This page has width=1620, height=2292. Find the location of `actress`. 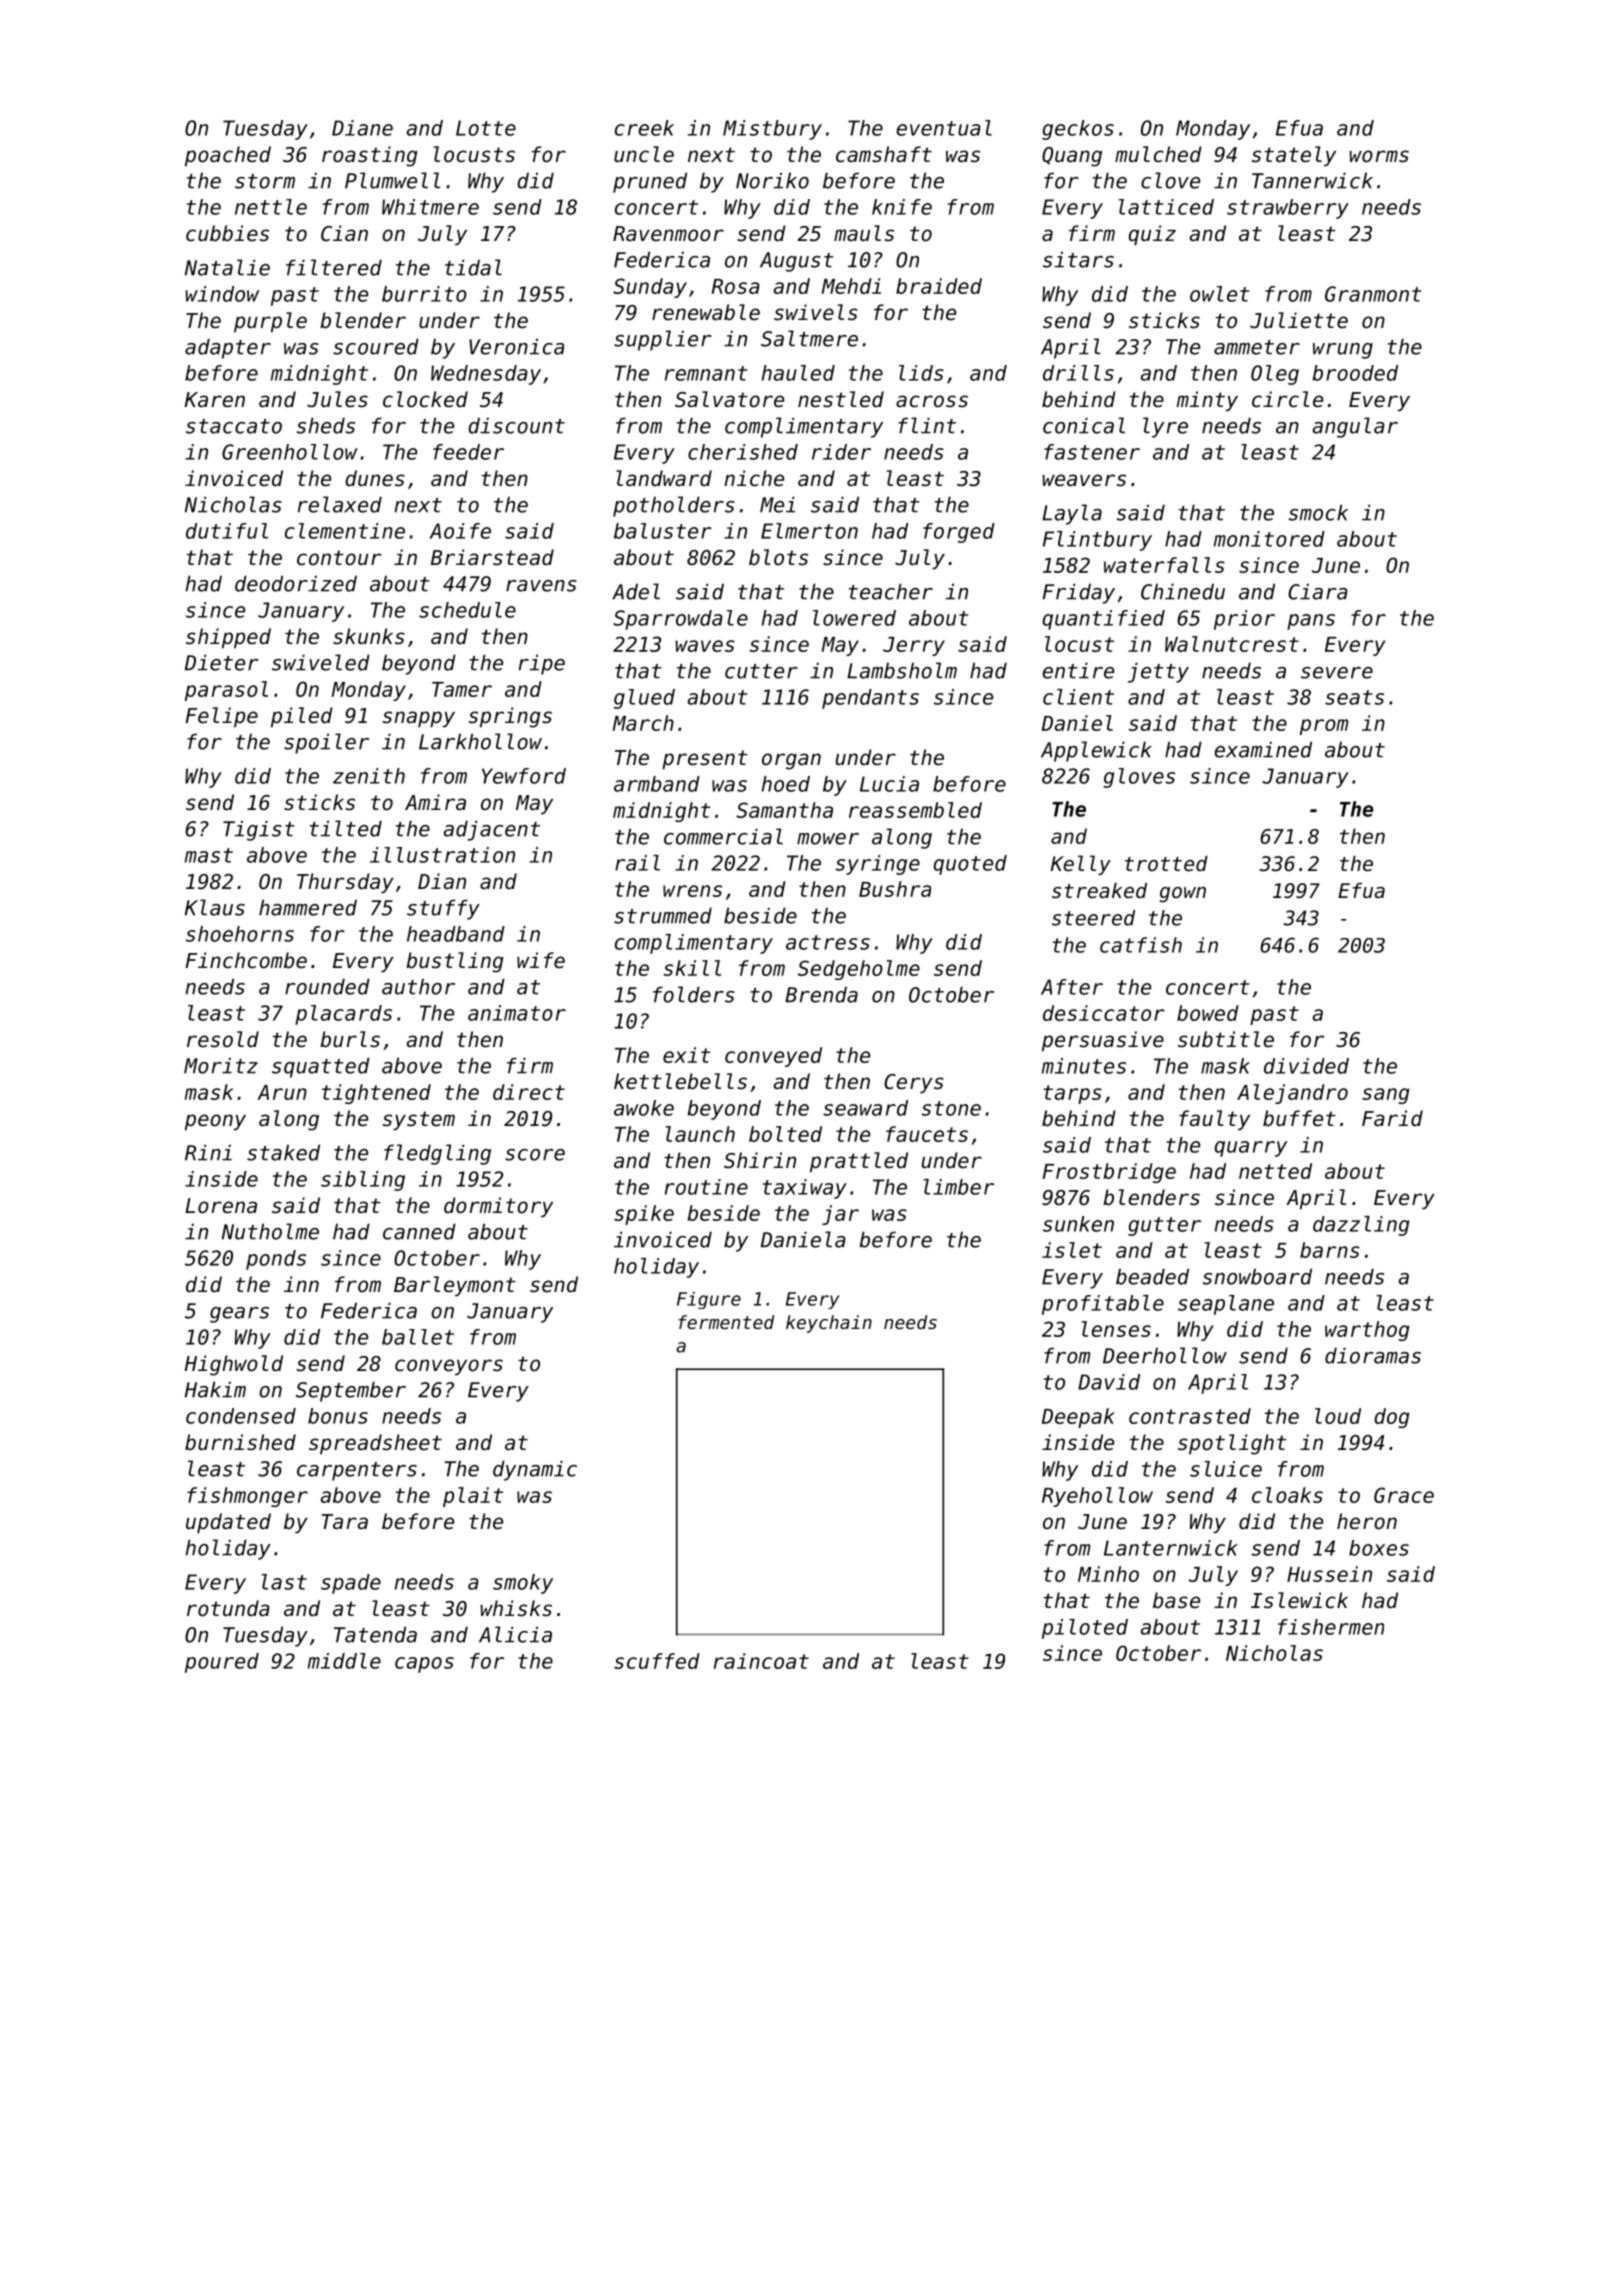

actress is located at coordinates (828, 942).
